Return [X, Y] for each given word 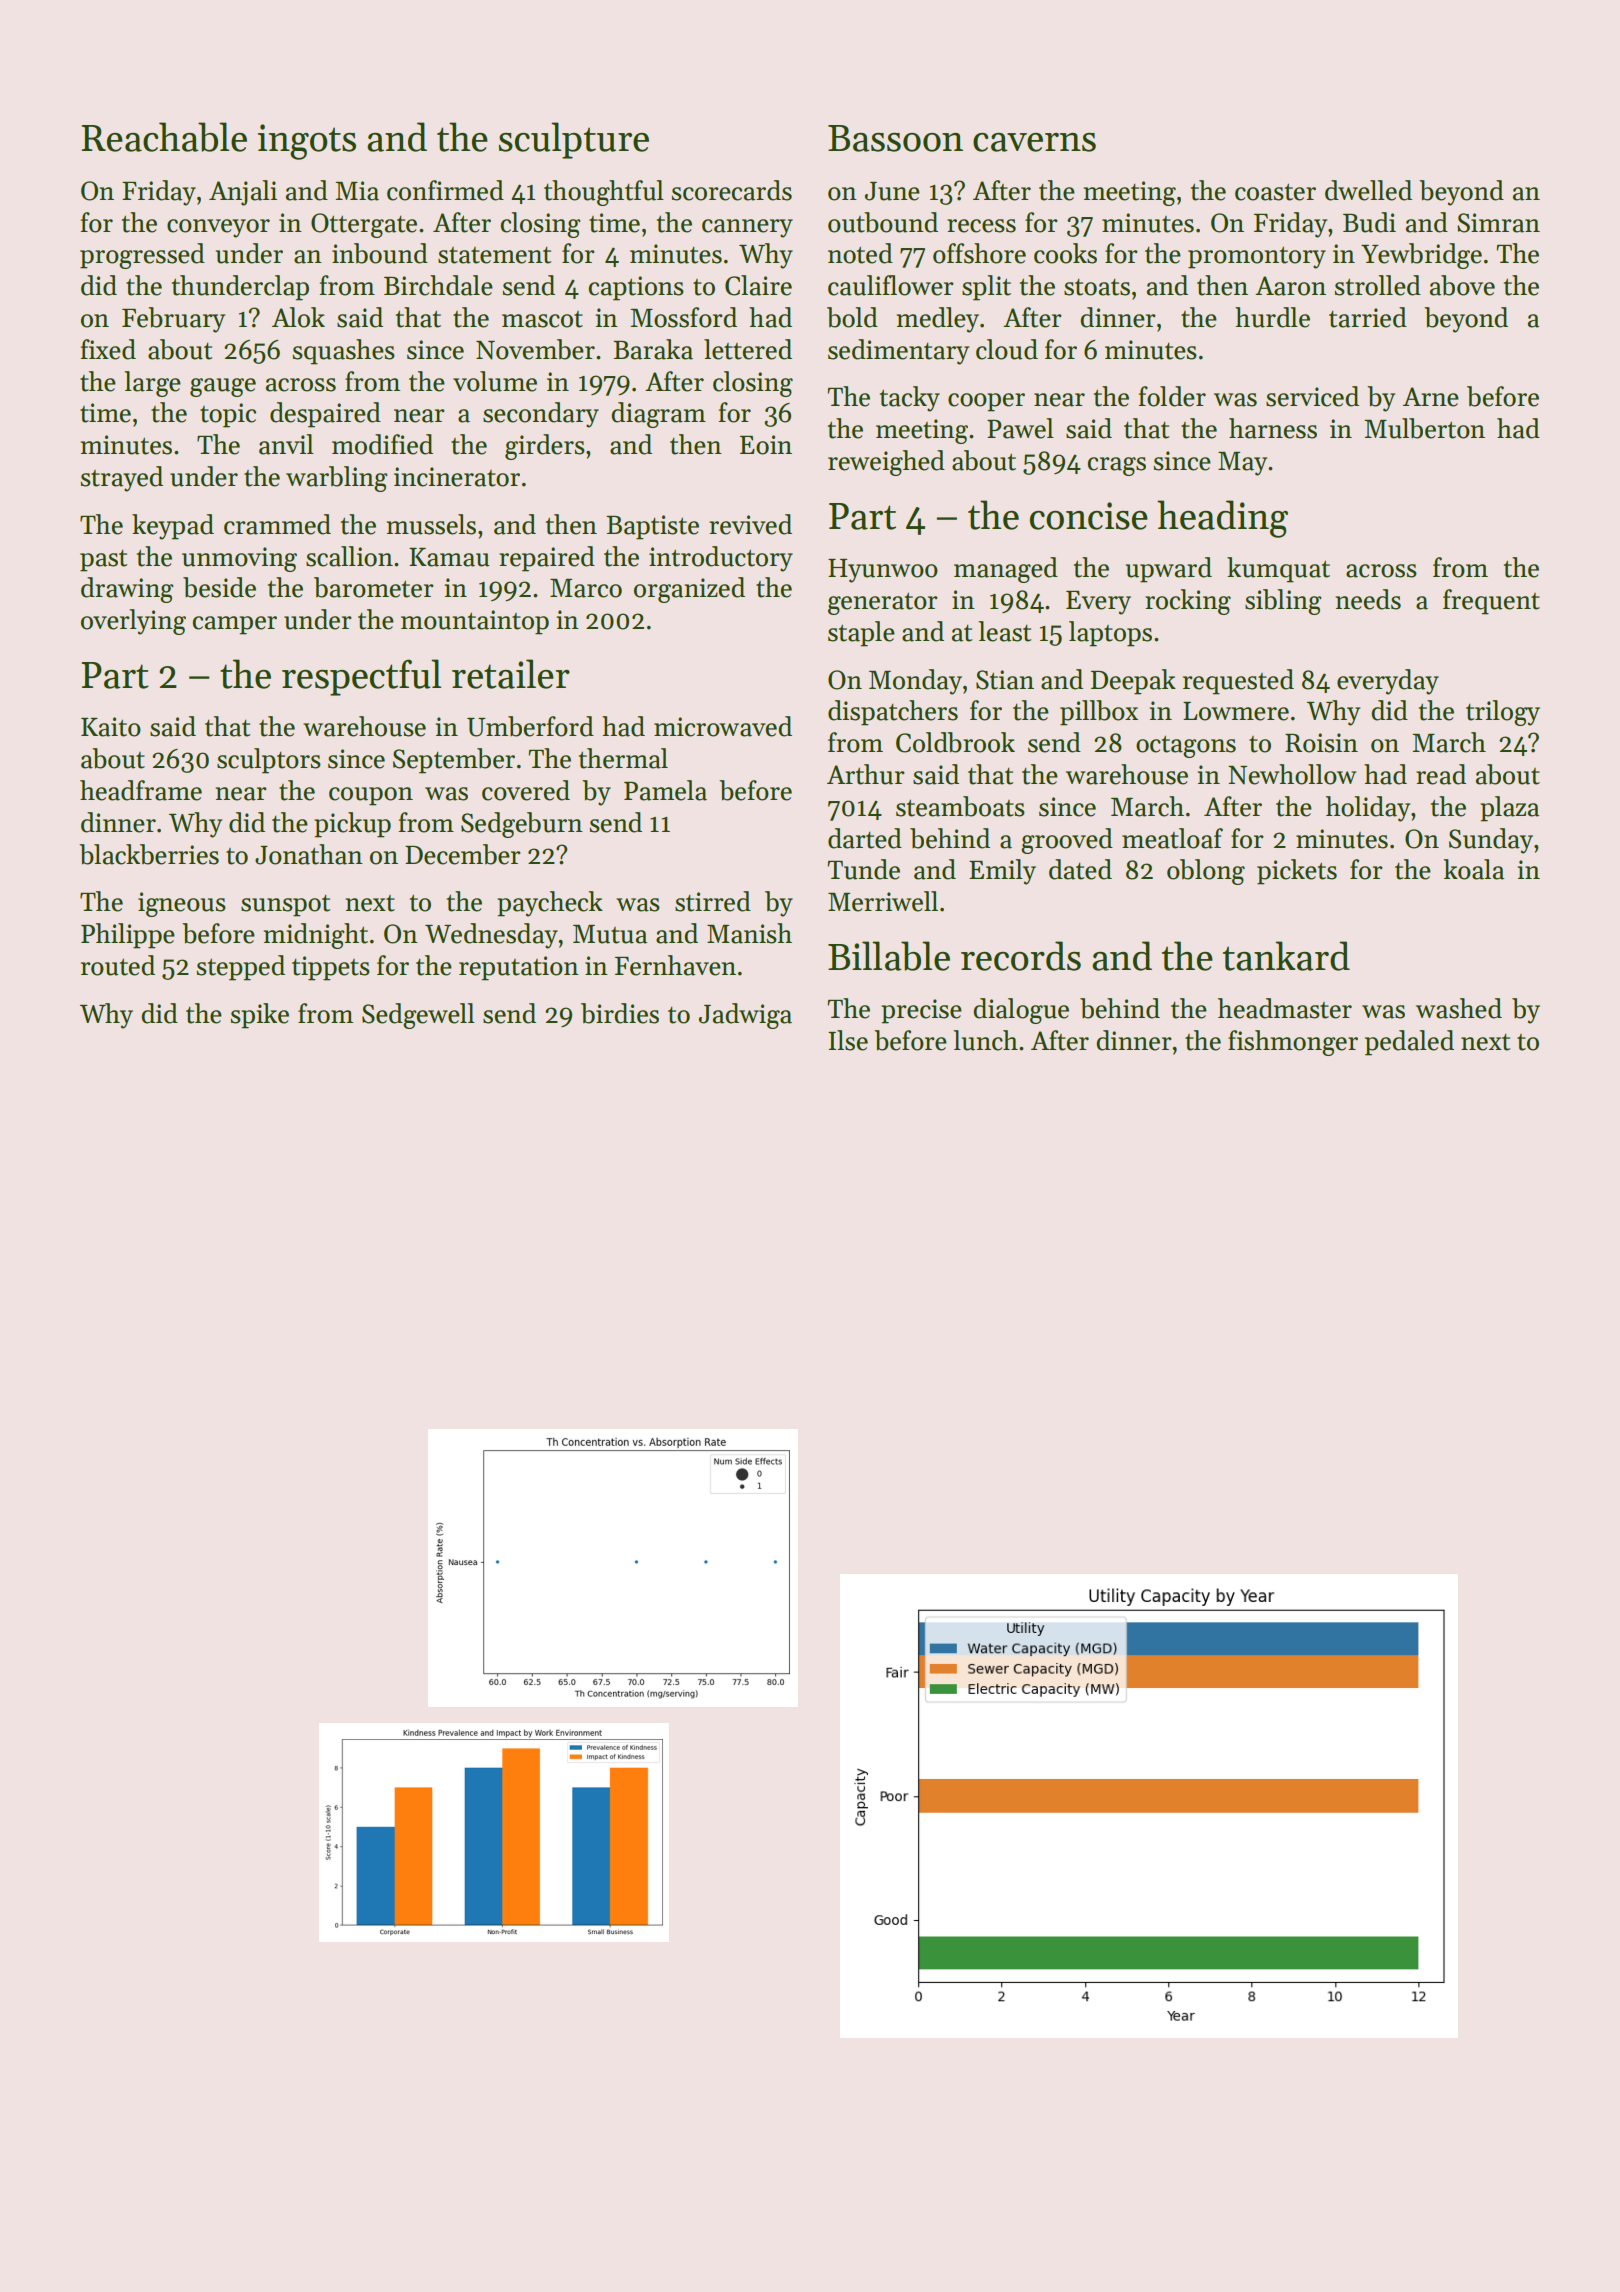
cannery [747, 228]
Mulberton [1424, 428]
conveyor [218, 228]
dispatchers [893, 713]
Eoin [766, 445]
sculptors [269, 761]
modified [382, 444]
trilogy [1503, 713]
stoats [1097, 287]
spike [260, 1016]
